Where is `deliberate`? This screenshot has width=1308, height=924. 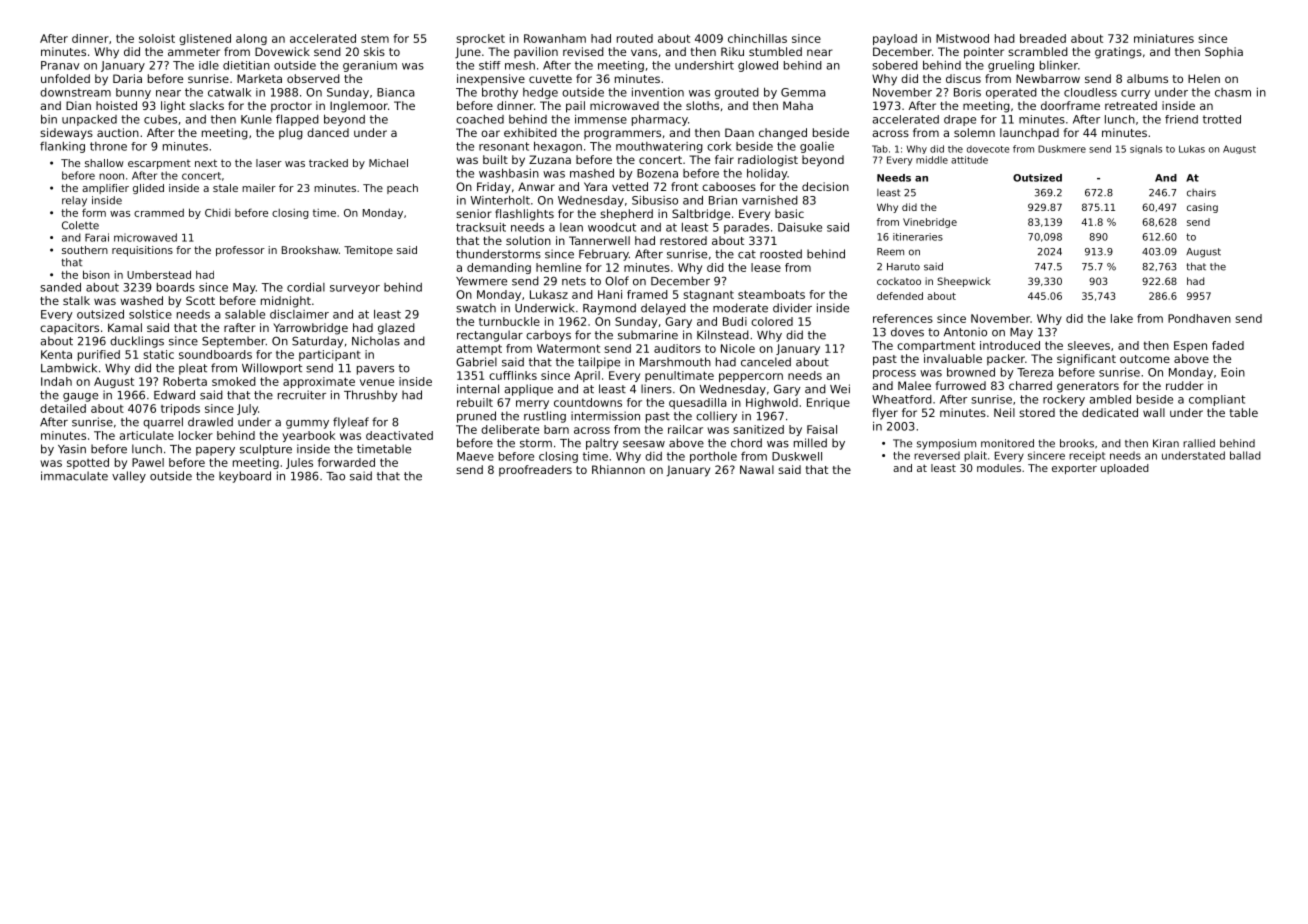 deliberate is located at coordinates (510, 429).
